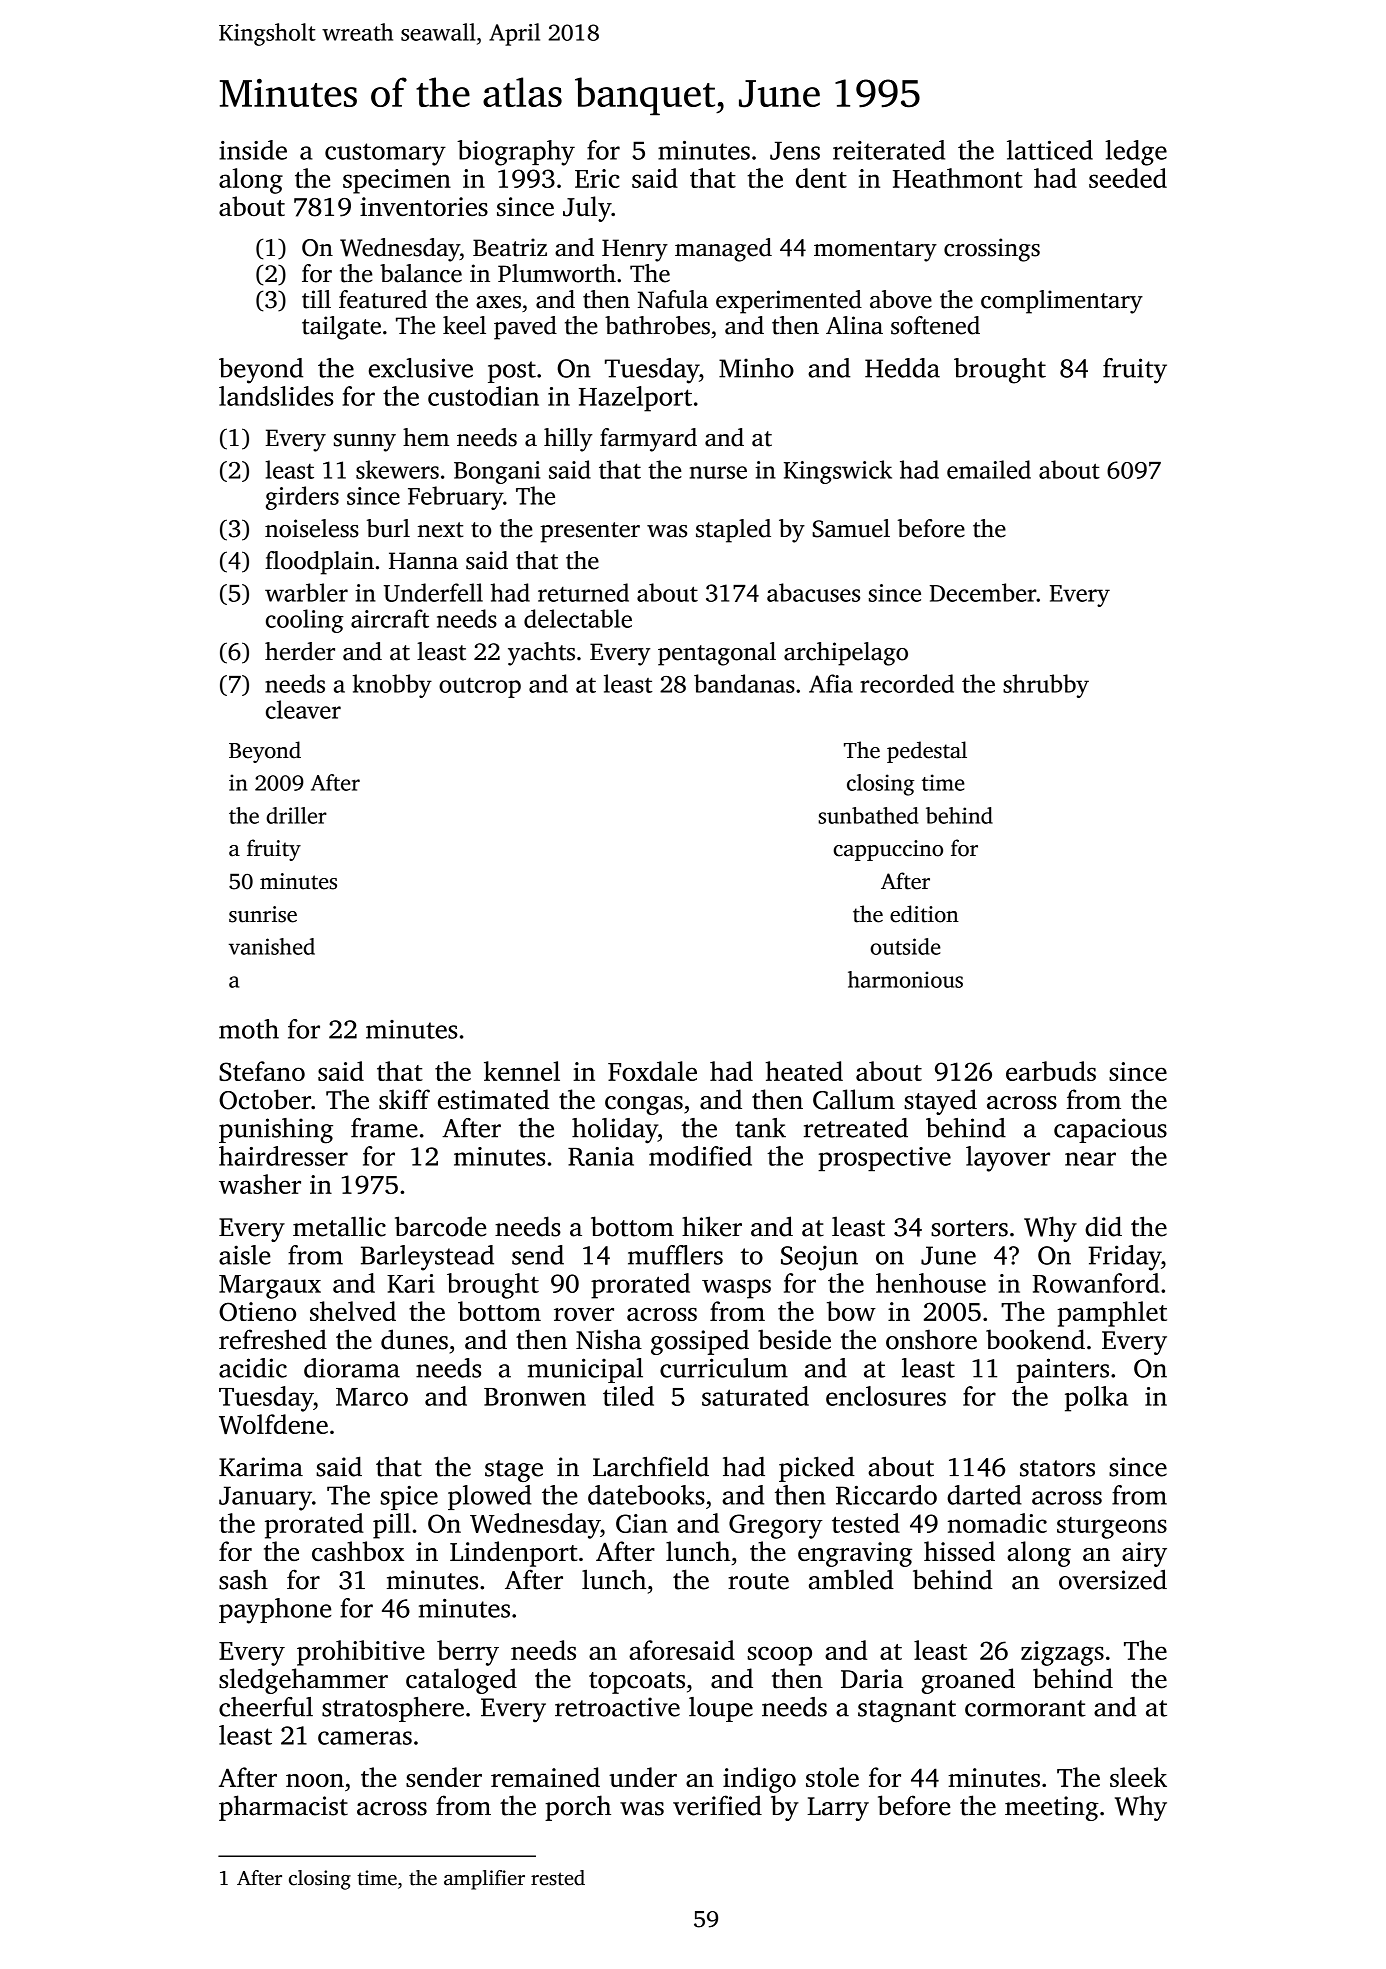 The image size is (1386, 1969). I want to click on shrubby, so click(1046, 686).
